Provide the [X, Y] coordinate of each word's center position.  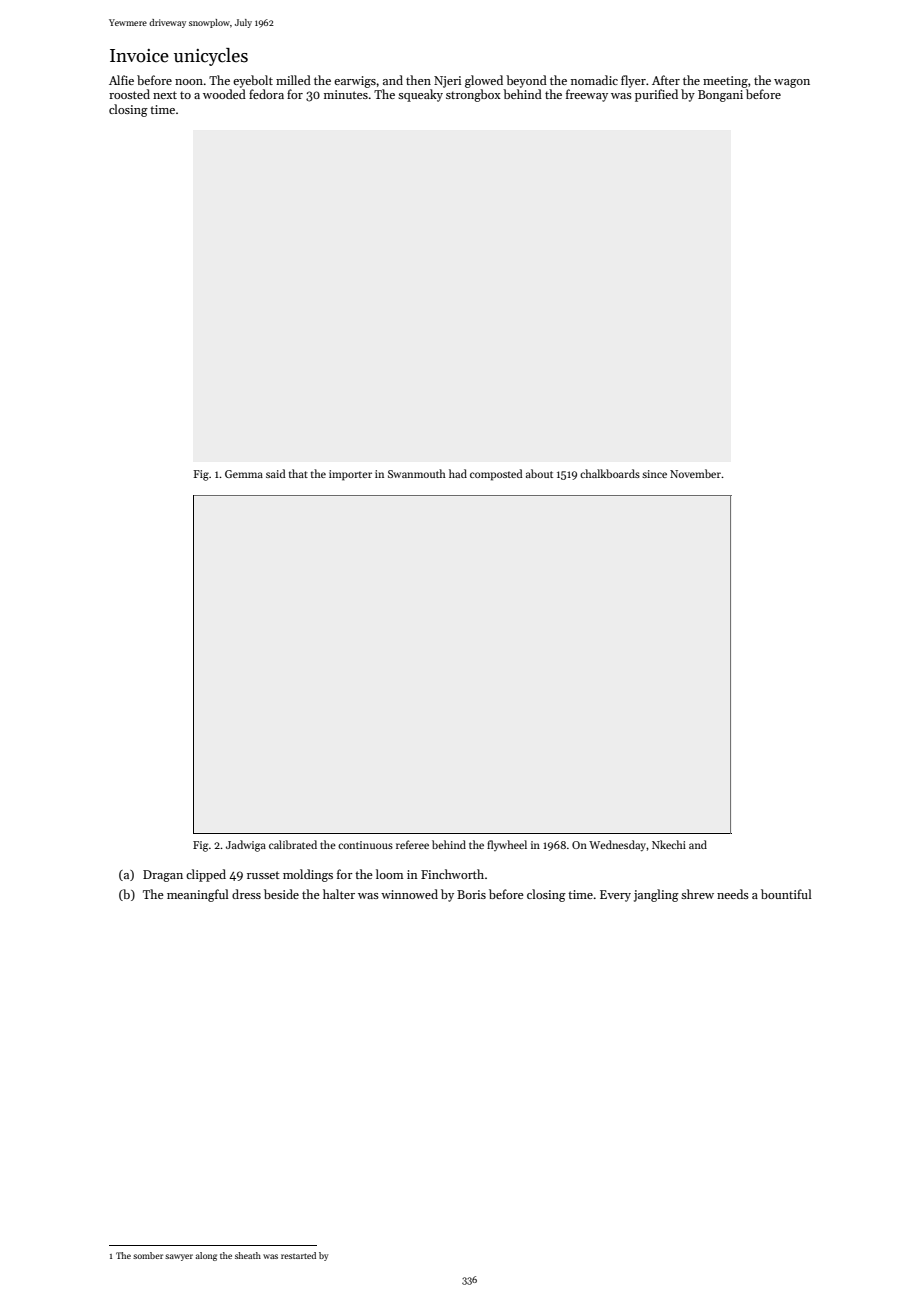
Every [615, 896]
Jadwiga [246, 846]
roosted [129, 94]
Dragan [163, 876]
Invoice [139, 56]
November [695, 473]
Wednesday [617, 846]
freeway [587, 95]
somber [148, 1255]
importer [350, 475]
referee [412, 844]
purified [656, 95]
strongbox [473, 95]
